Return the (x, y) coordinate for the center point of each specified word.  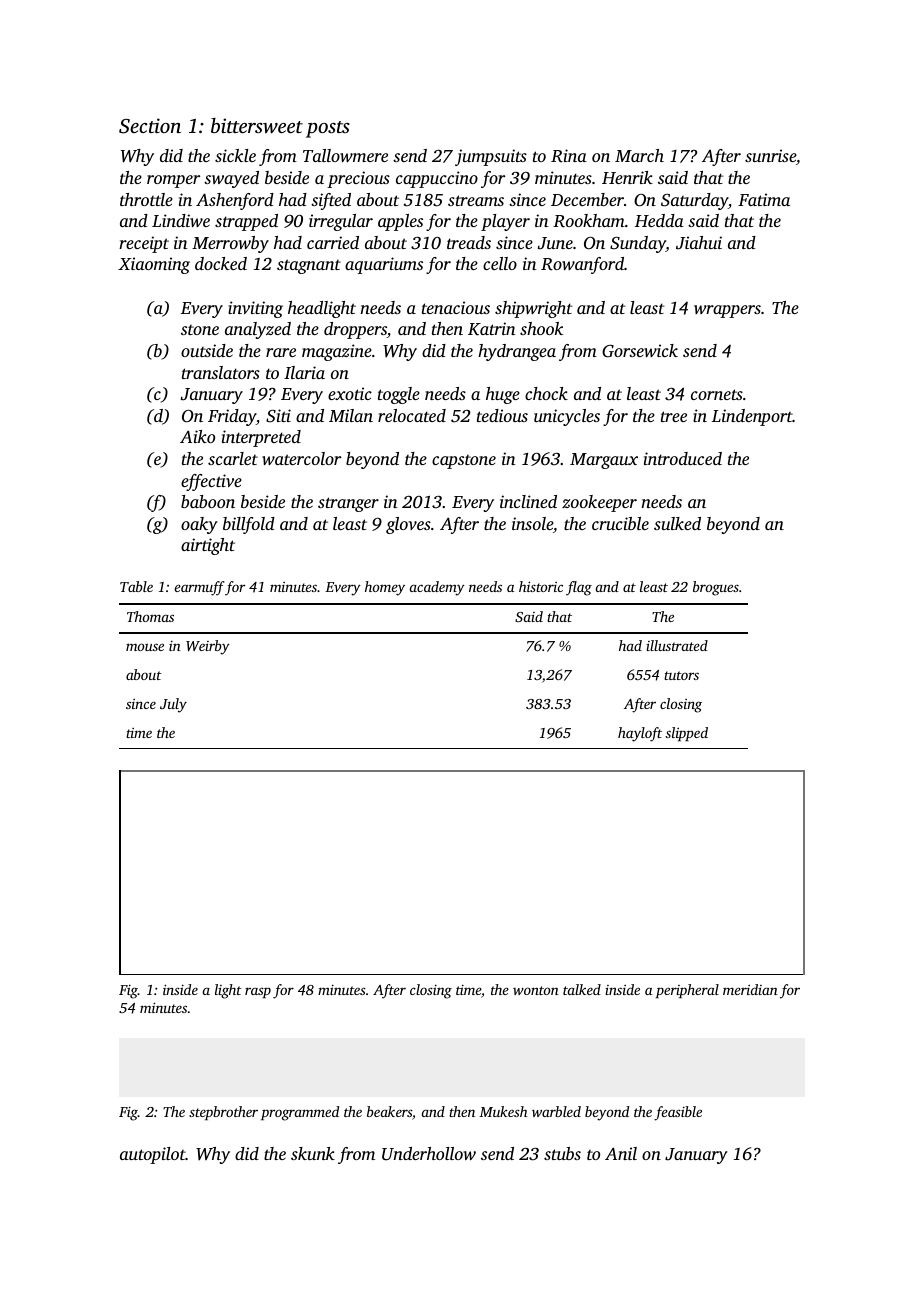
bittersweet (257, 126)
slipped (687, 734)
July (173, 705)
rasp (258, 992)
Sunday (638, 244)
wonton (536, 990)
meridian (750, 989)
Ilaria (304, 372)
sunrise (770, 155)
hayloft (640, 734)
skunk (313, 1153)
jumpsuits (491, 157)
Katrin (492, 329)
